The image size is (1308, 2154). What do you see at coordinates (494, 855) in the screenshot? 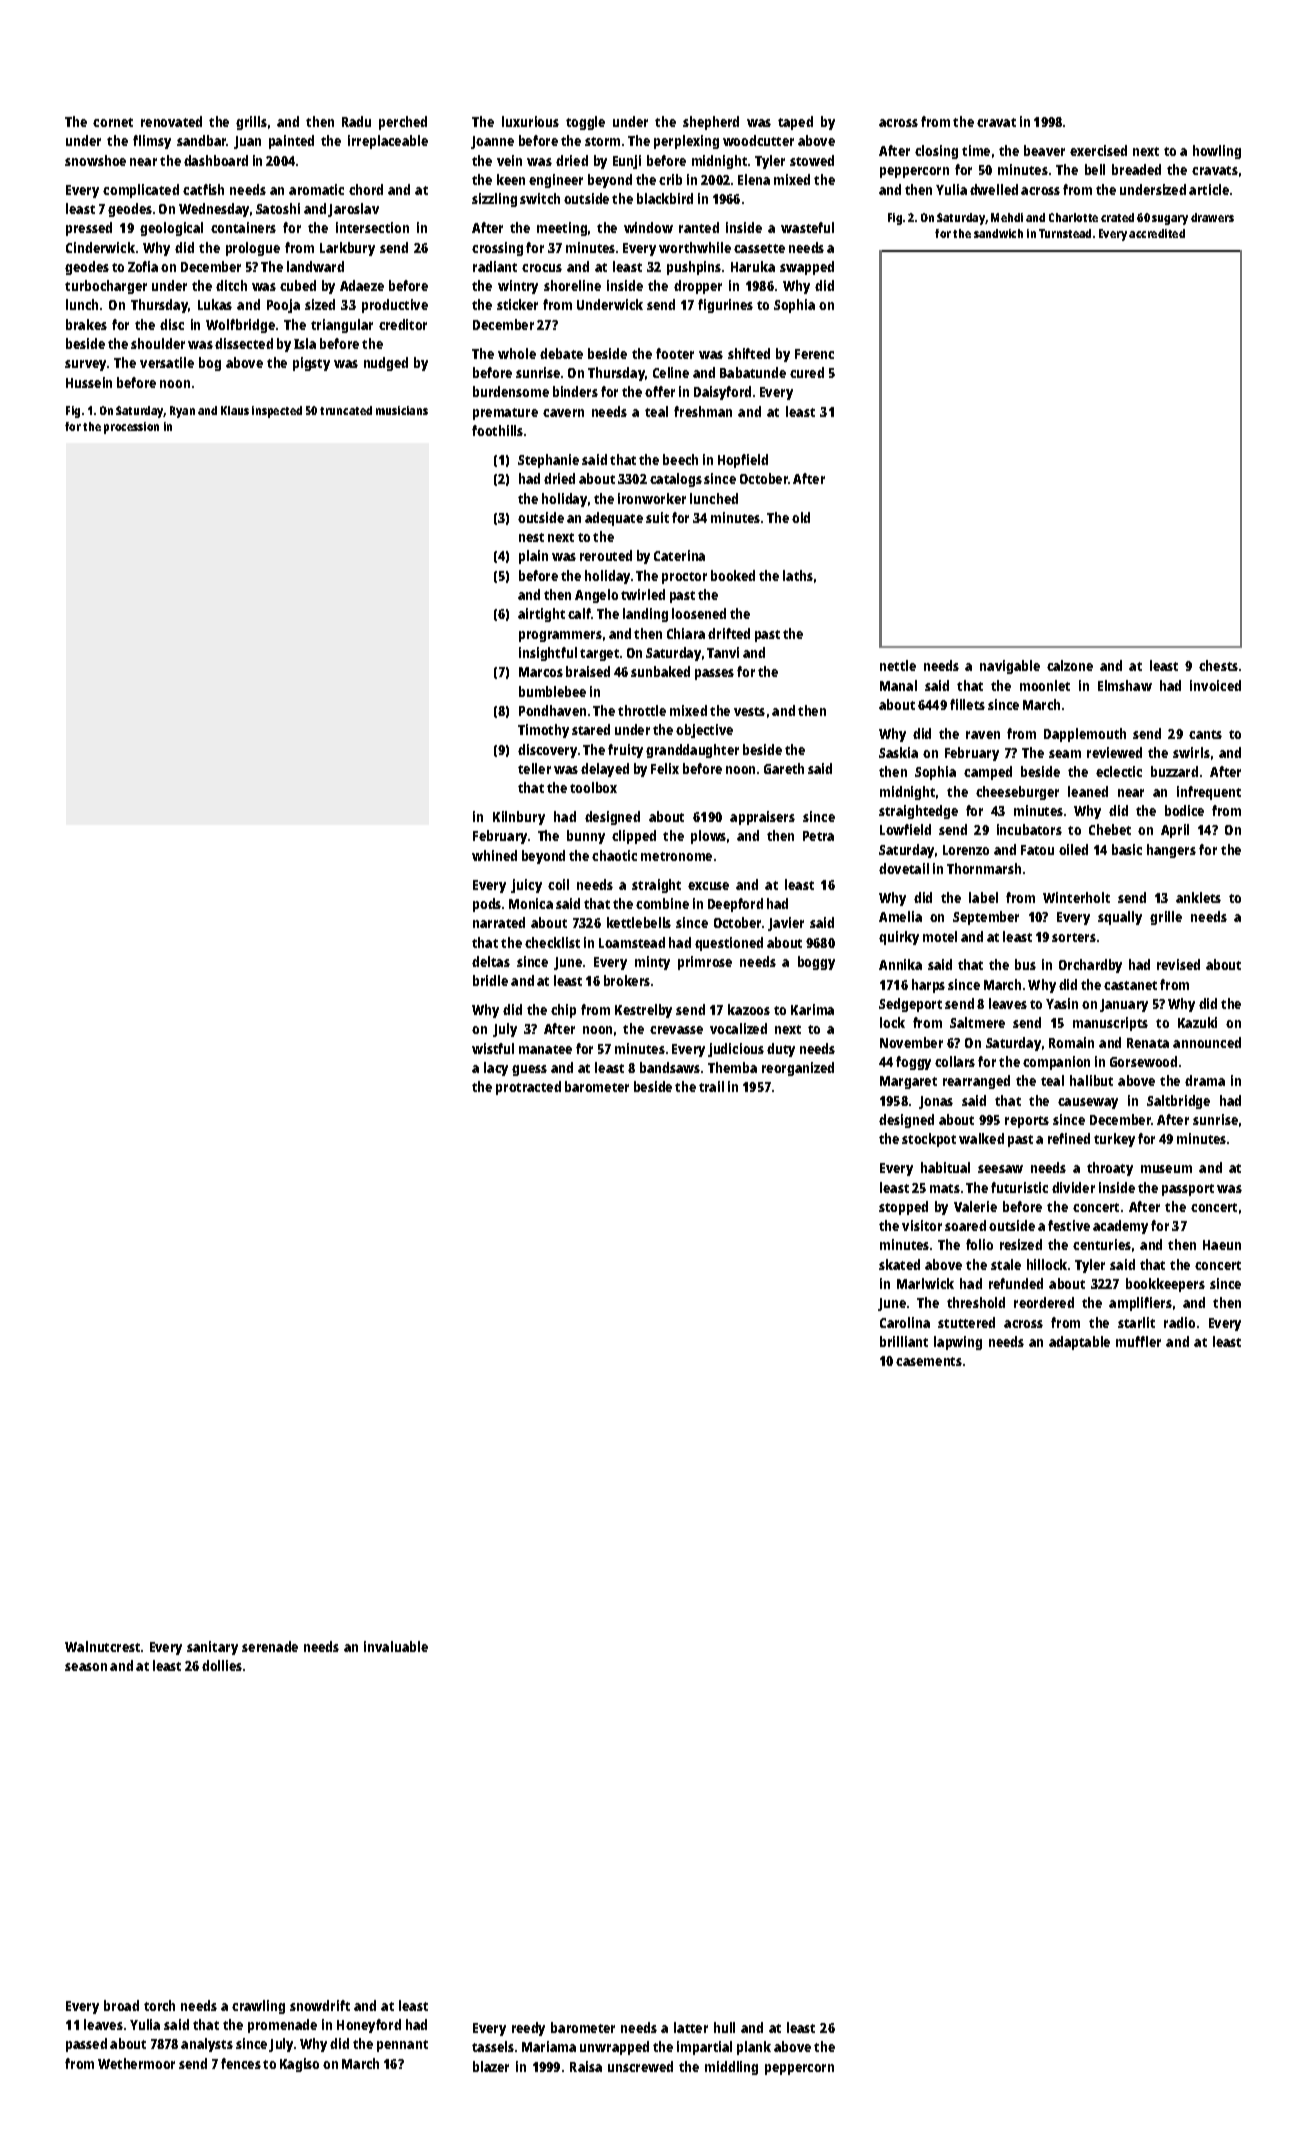
I see `whined` at bounding box center [494, 855].
